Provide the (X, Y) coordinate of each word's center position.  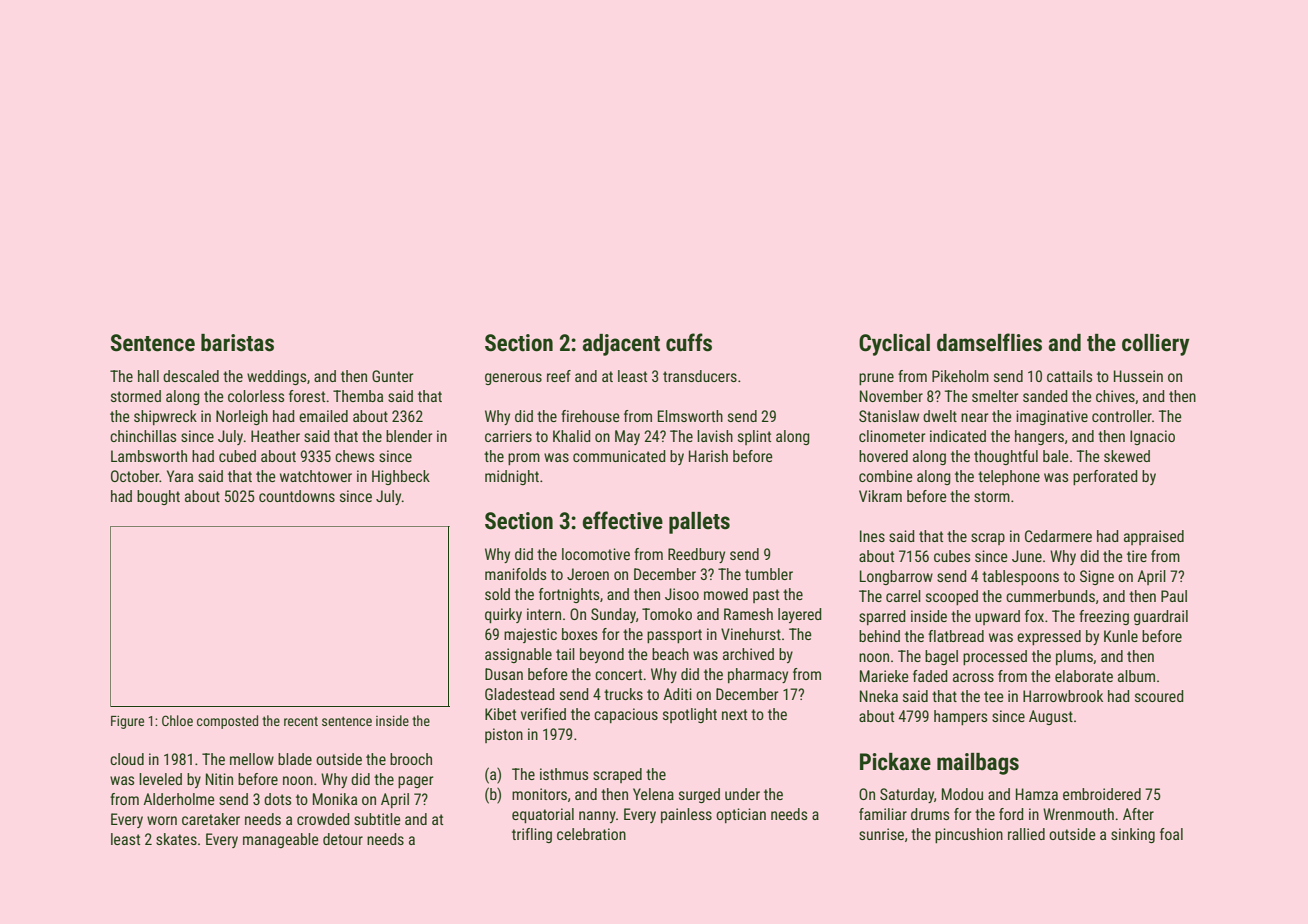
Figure (127, 722)
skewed (1127, 456)
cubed (237, 456)
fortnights (569, 595)
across (973, 677)
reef (559, 376)
